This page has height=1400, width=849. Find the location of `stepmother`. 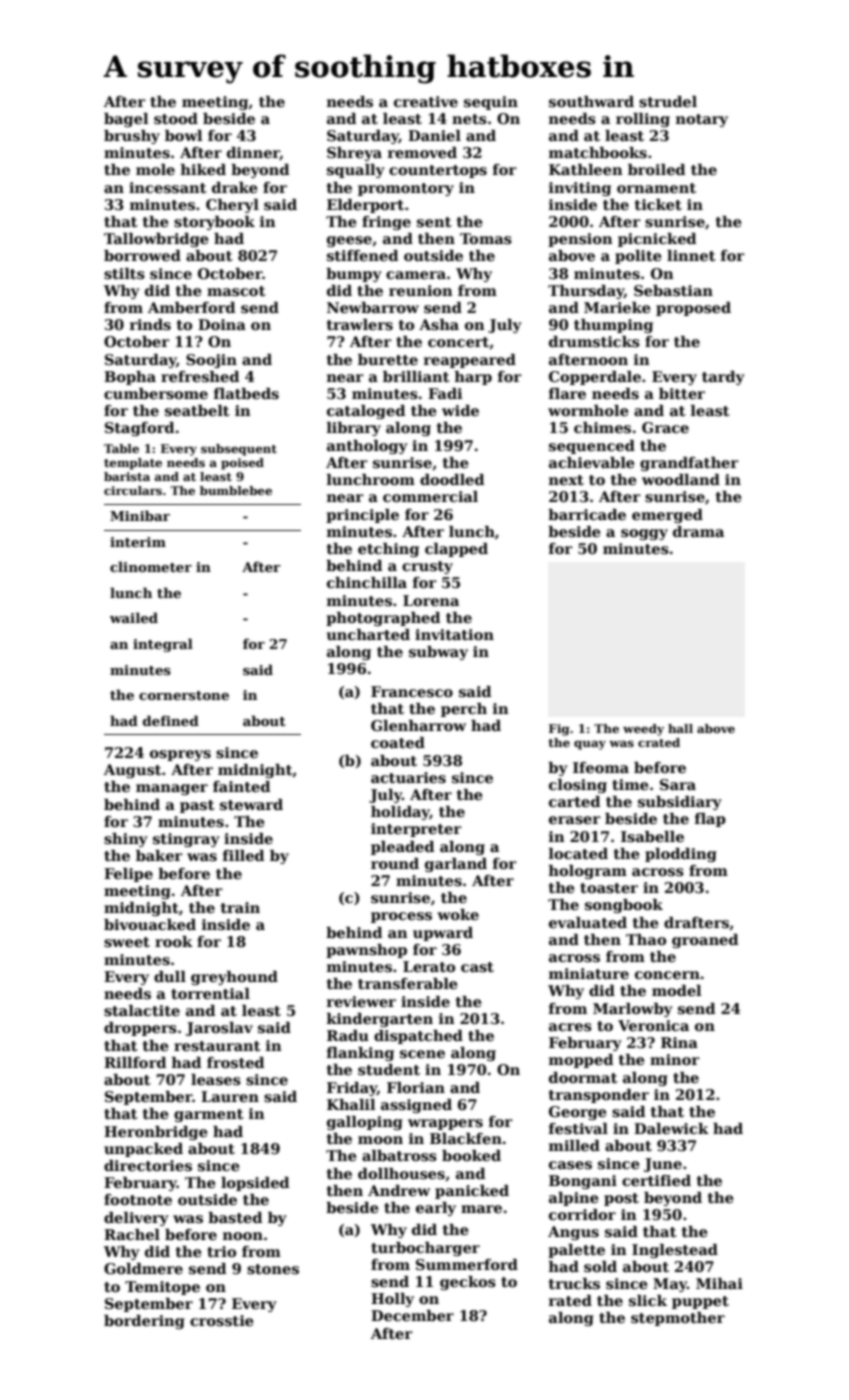

stepmother is located at coordinates (678, 1319).
